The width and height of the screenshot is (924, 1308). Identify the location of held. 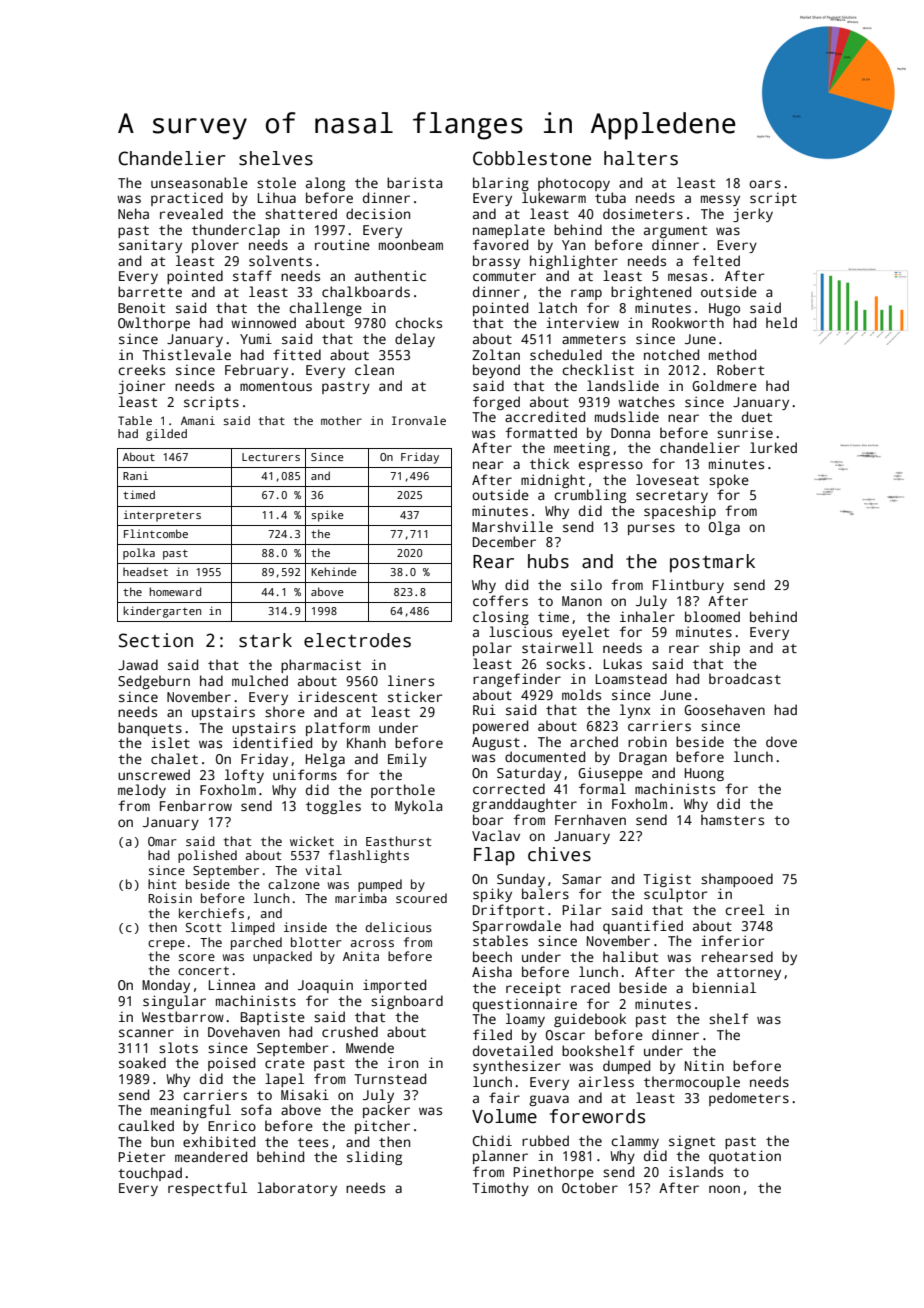
(781, 322).
